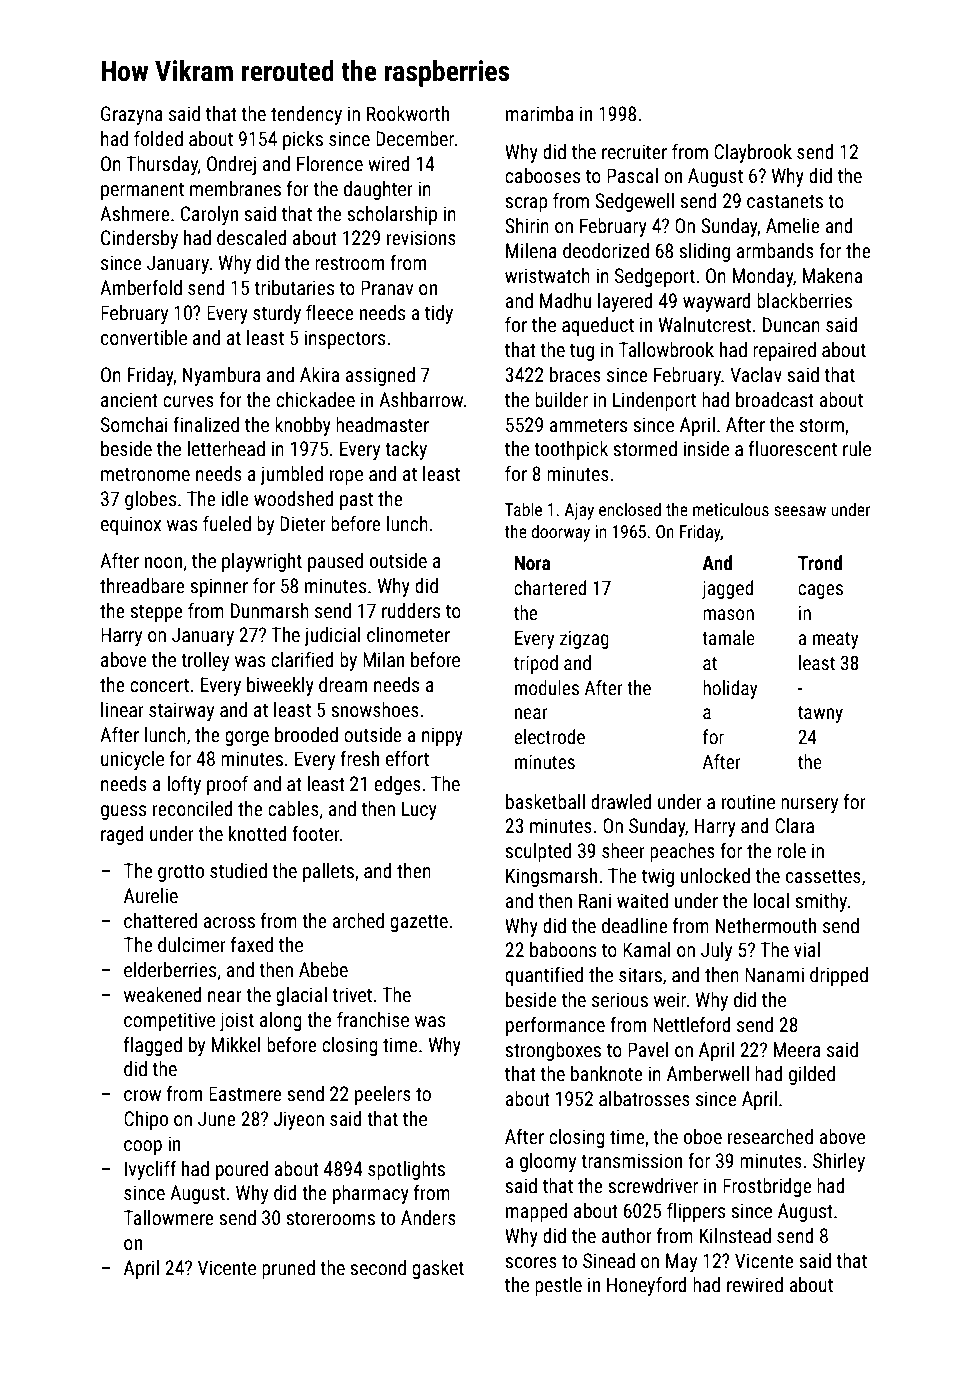  I want to click on sturdy, so click(277, 314).
